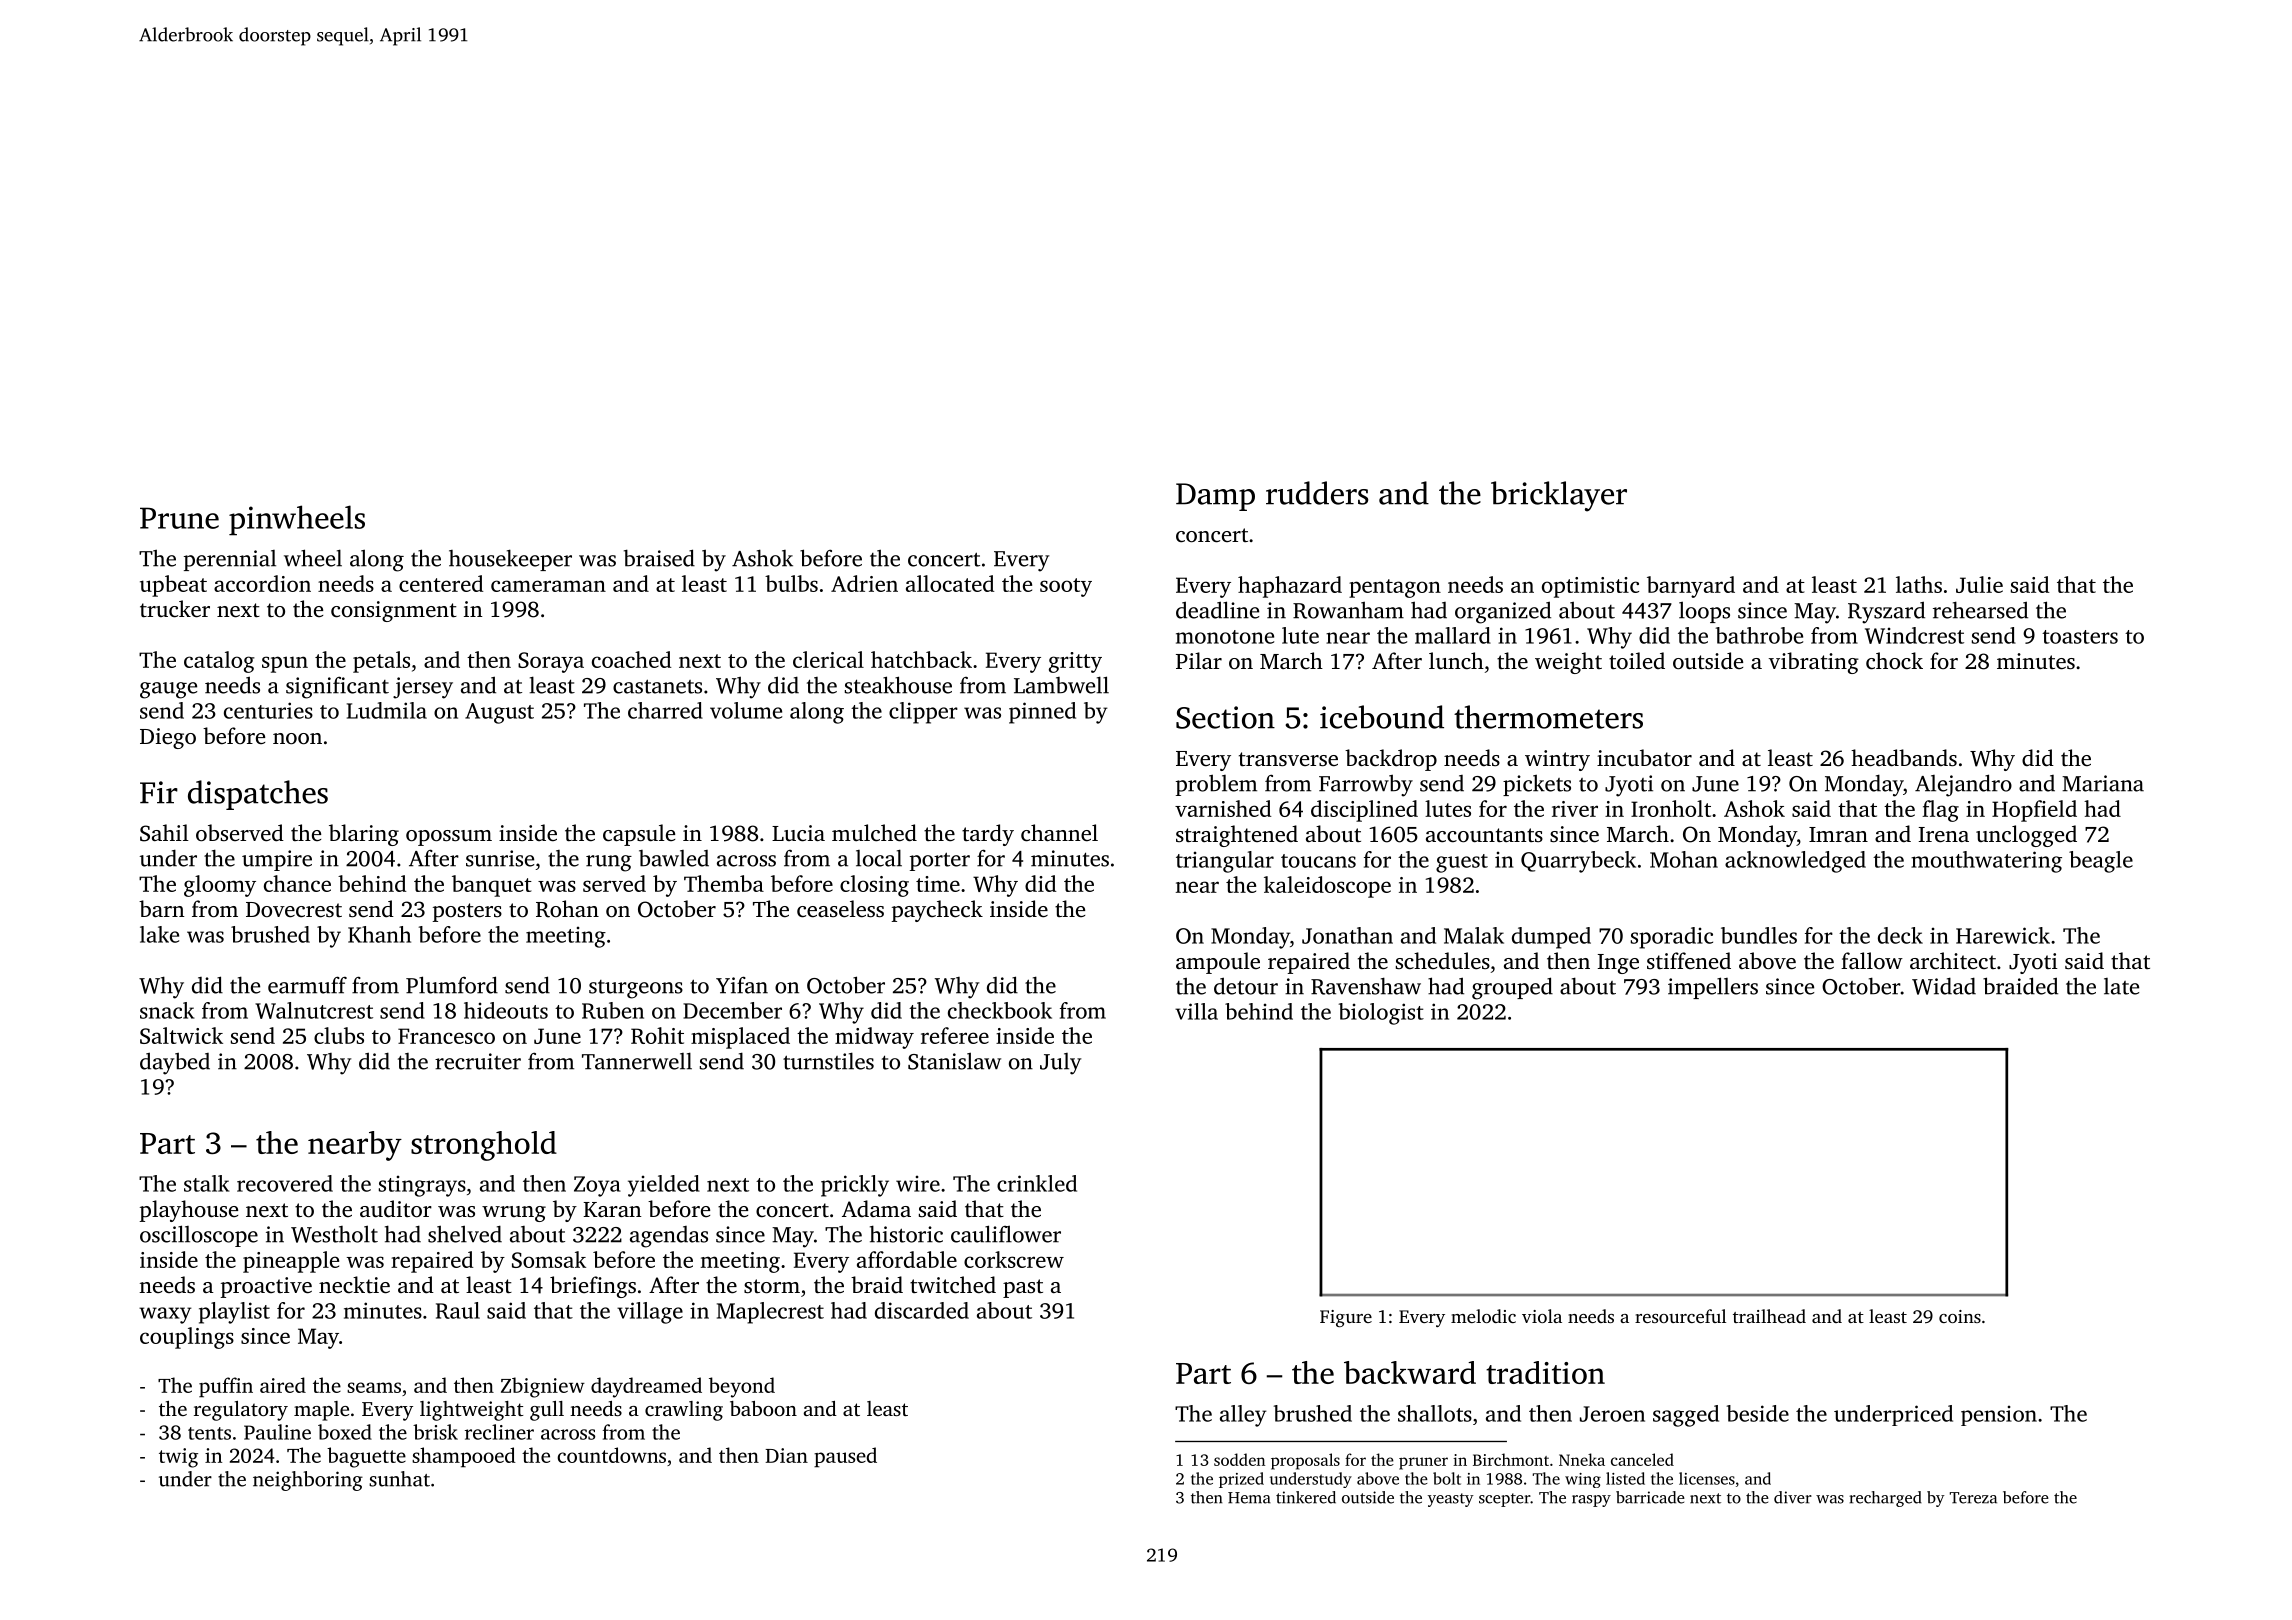 Image resolution: width=2292 pixels, height=1620 pixels. What do you see at coordinates (922, 1310) in the page?
I see `discarded` at bounding box center [922, 1310].
